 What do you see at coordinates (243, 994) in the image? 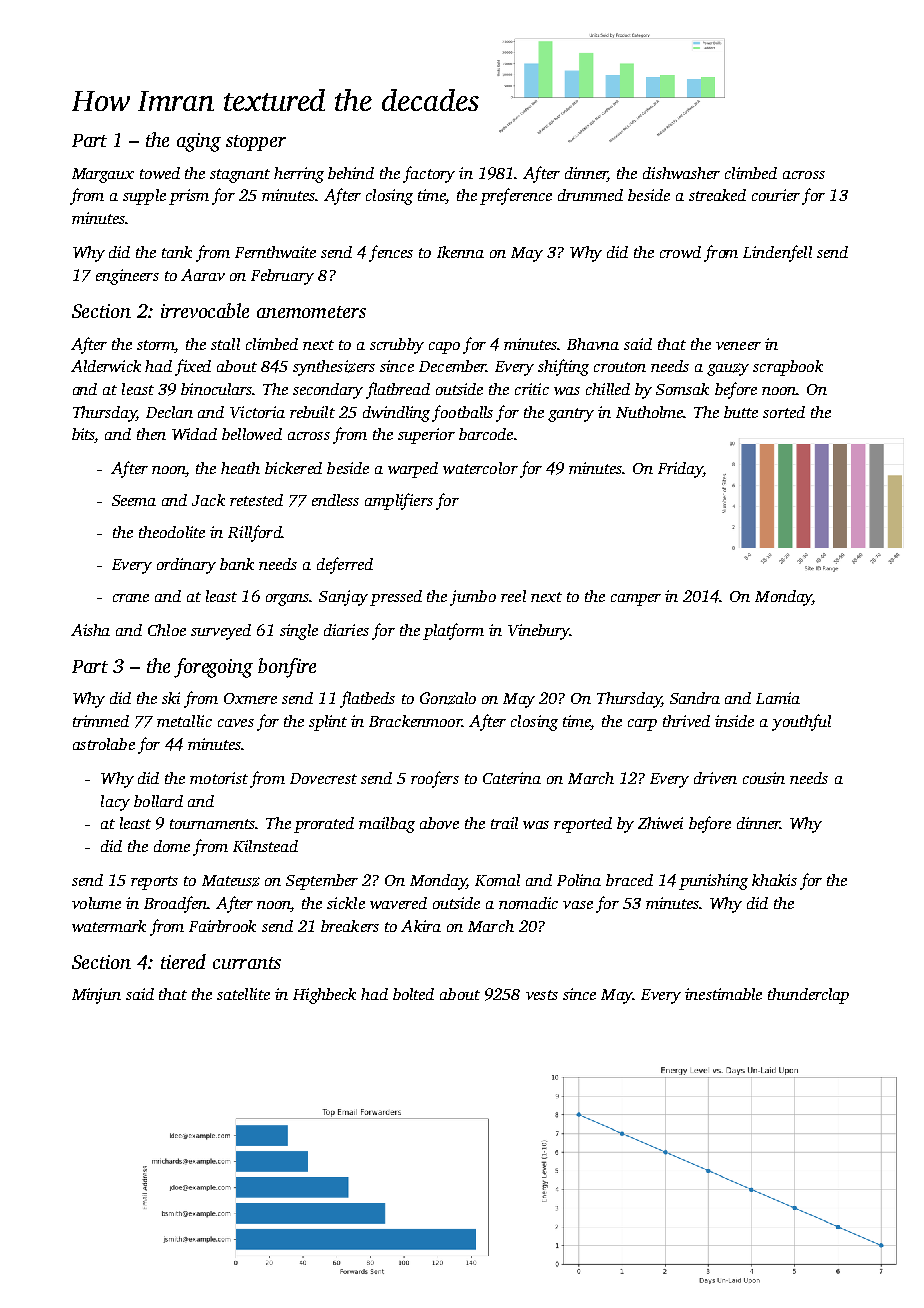
I see `satellite` at bounding box center [243, 994].
